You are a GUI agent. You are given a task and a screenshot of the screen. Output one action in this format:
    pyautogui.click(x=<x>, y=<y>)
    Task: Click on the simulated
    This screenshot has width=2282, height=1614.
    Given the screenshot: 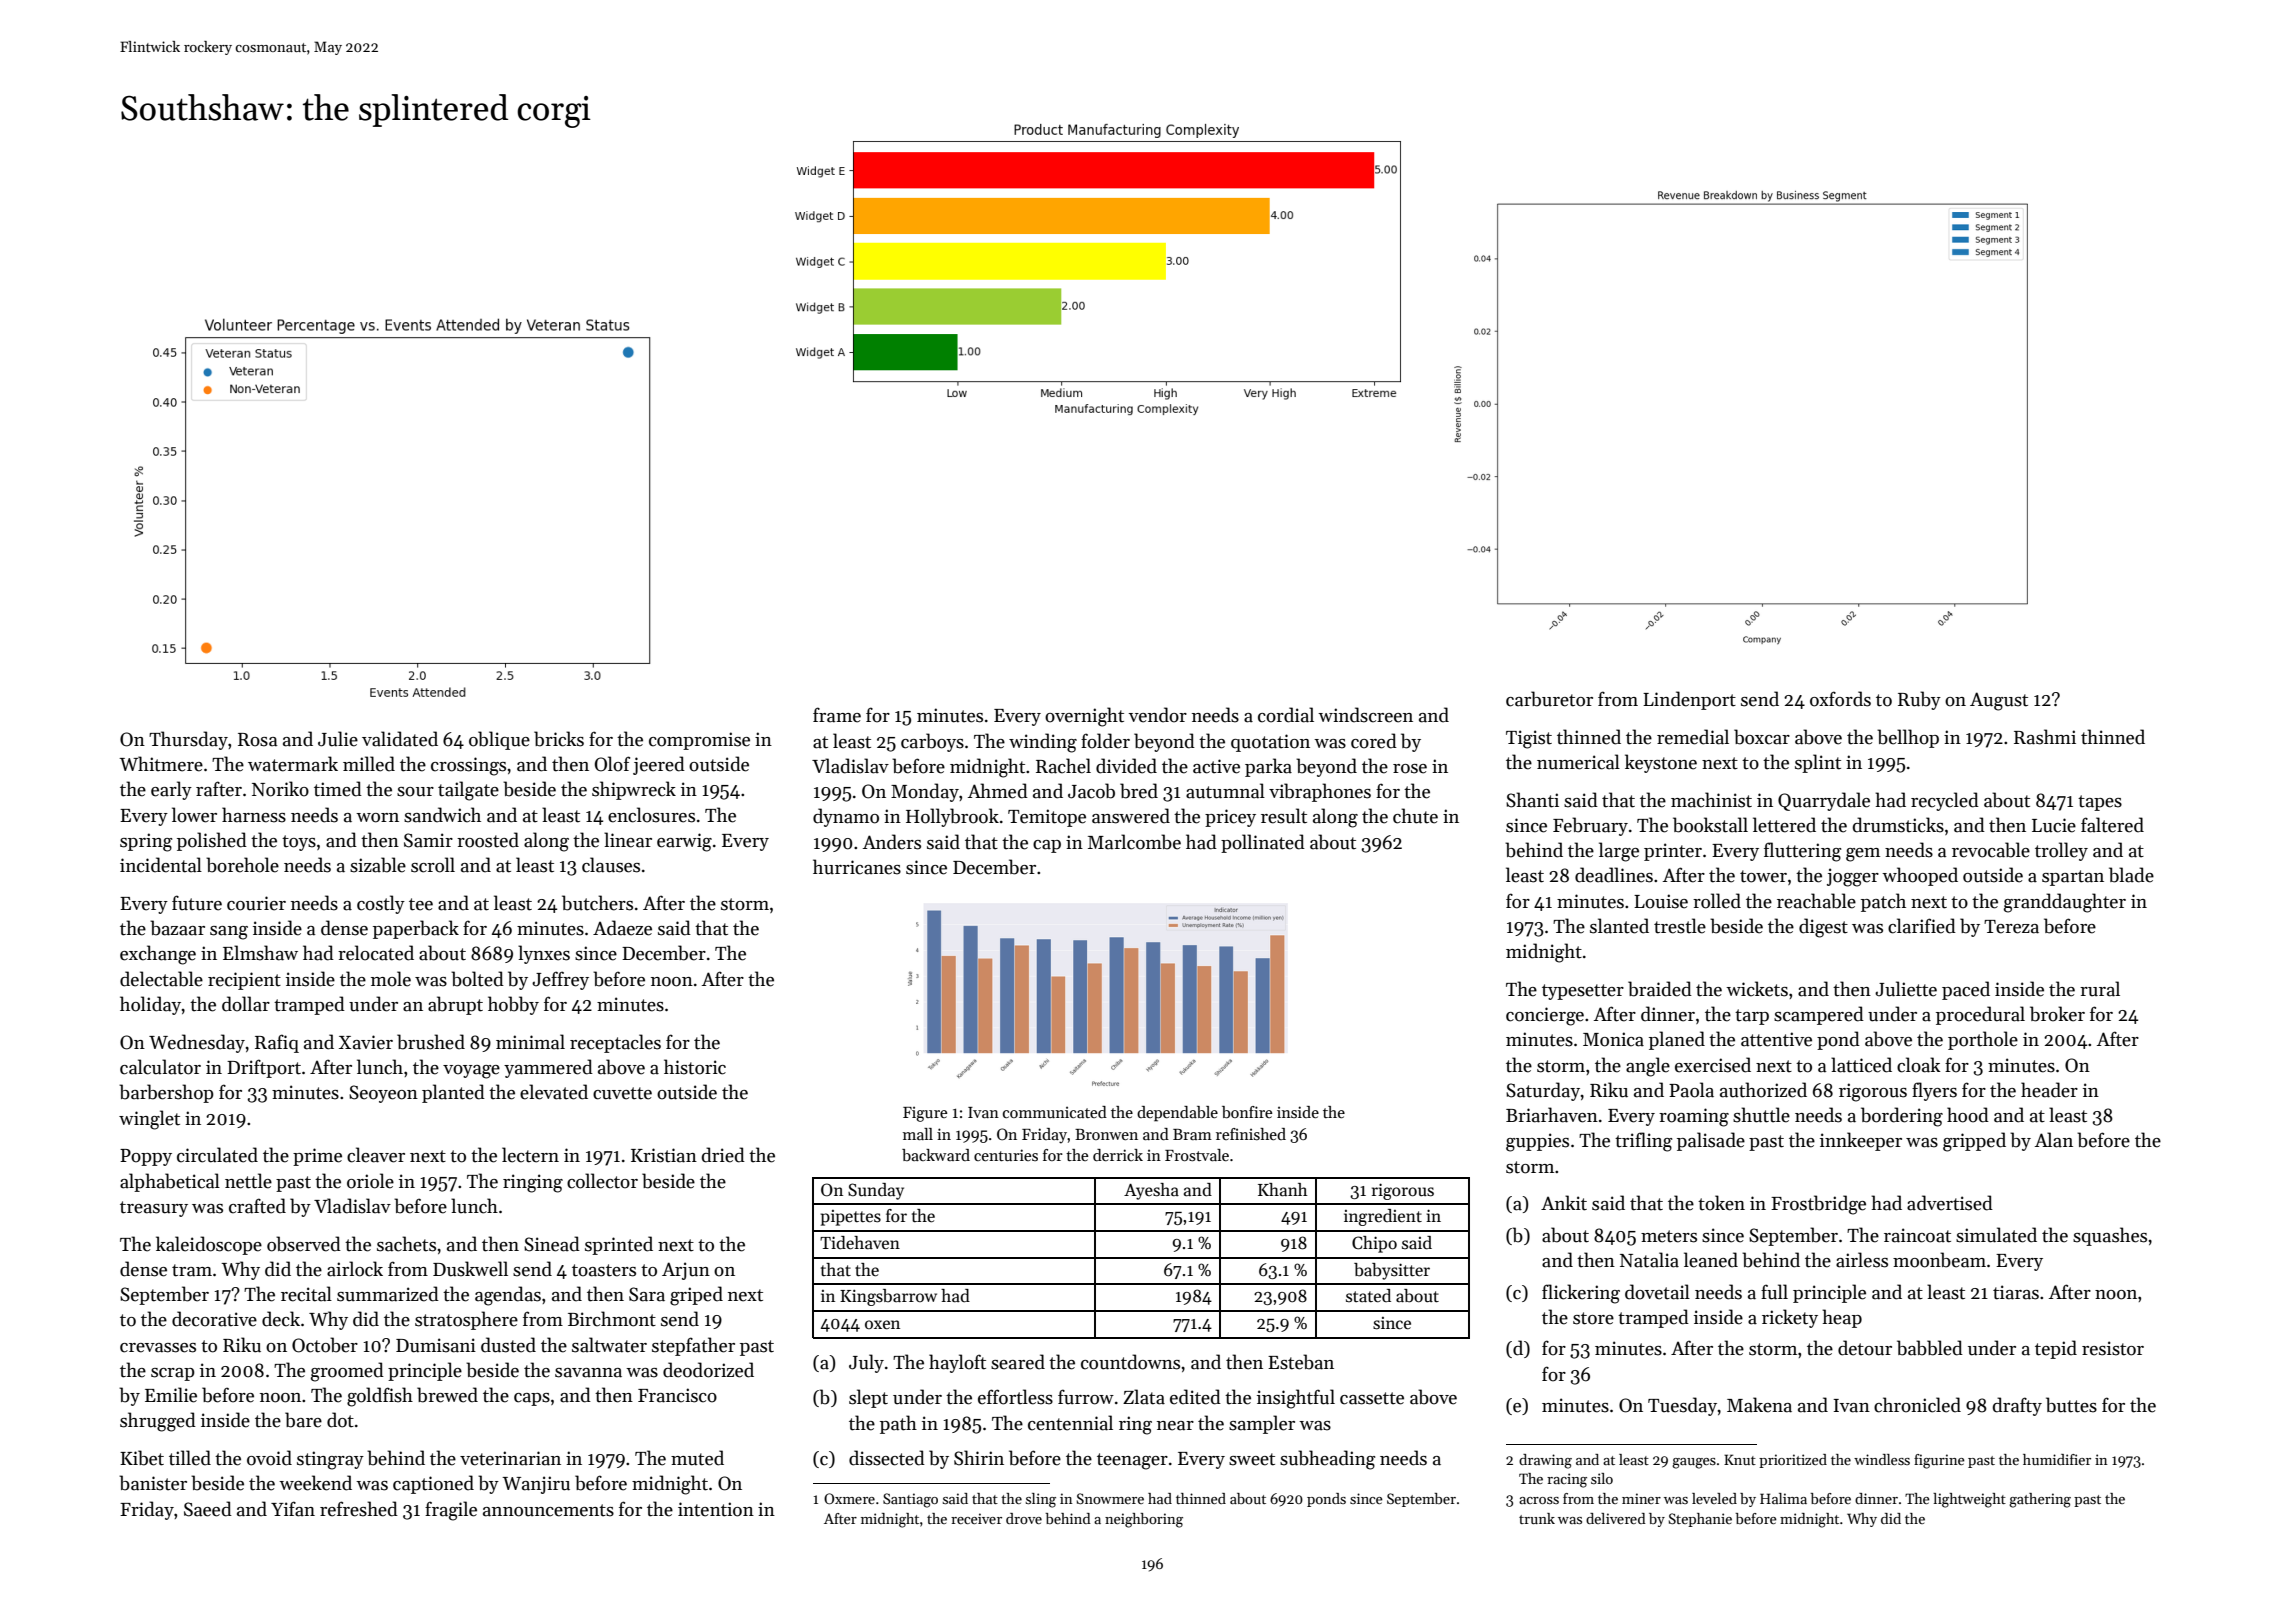 What is the action you would take?
    pyautogui.click(x=1996, y=1235)
